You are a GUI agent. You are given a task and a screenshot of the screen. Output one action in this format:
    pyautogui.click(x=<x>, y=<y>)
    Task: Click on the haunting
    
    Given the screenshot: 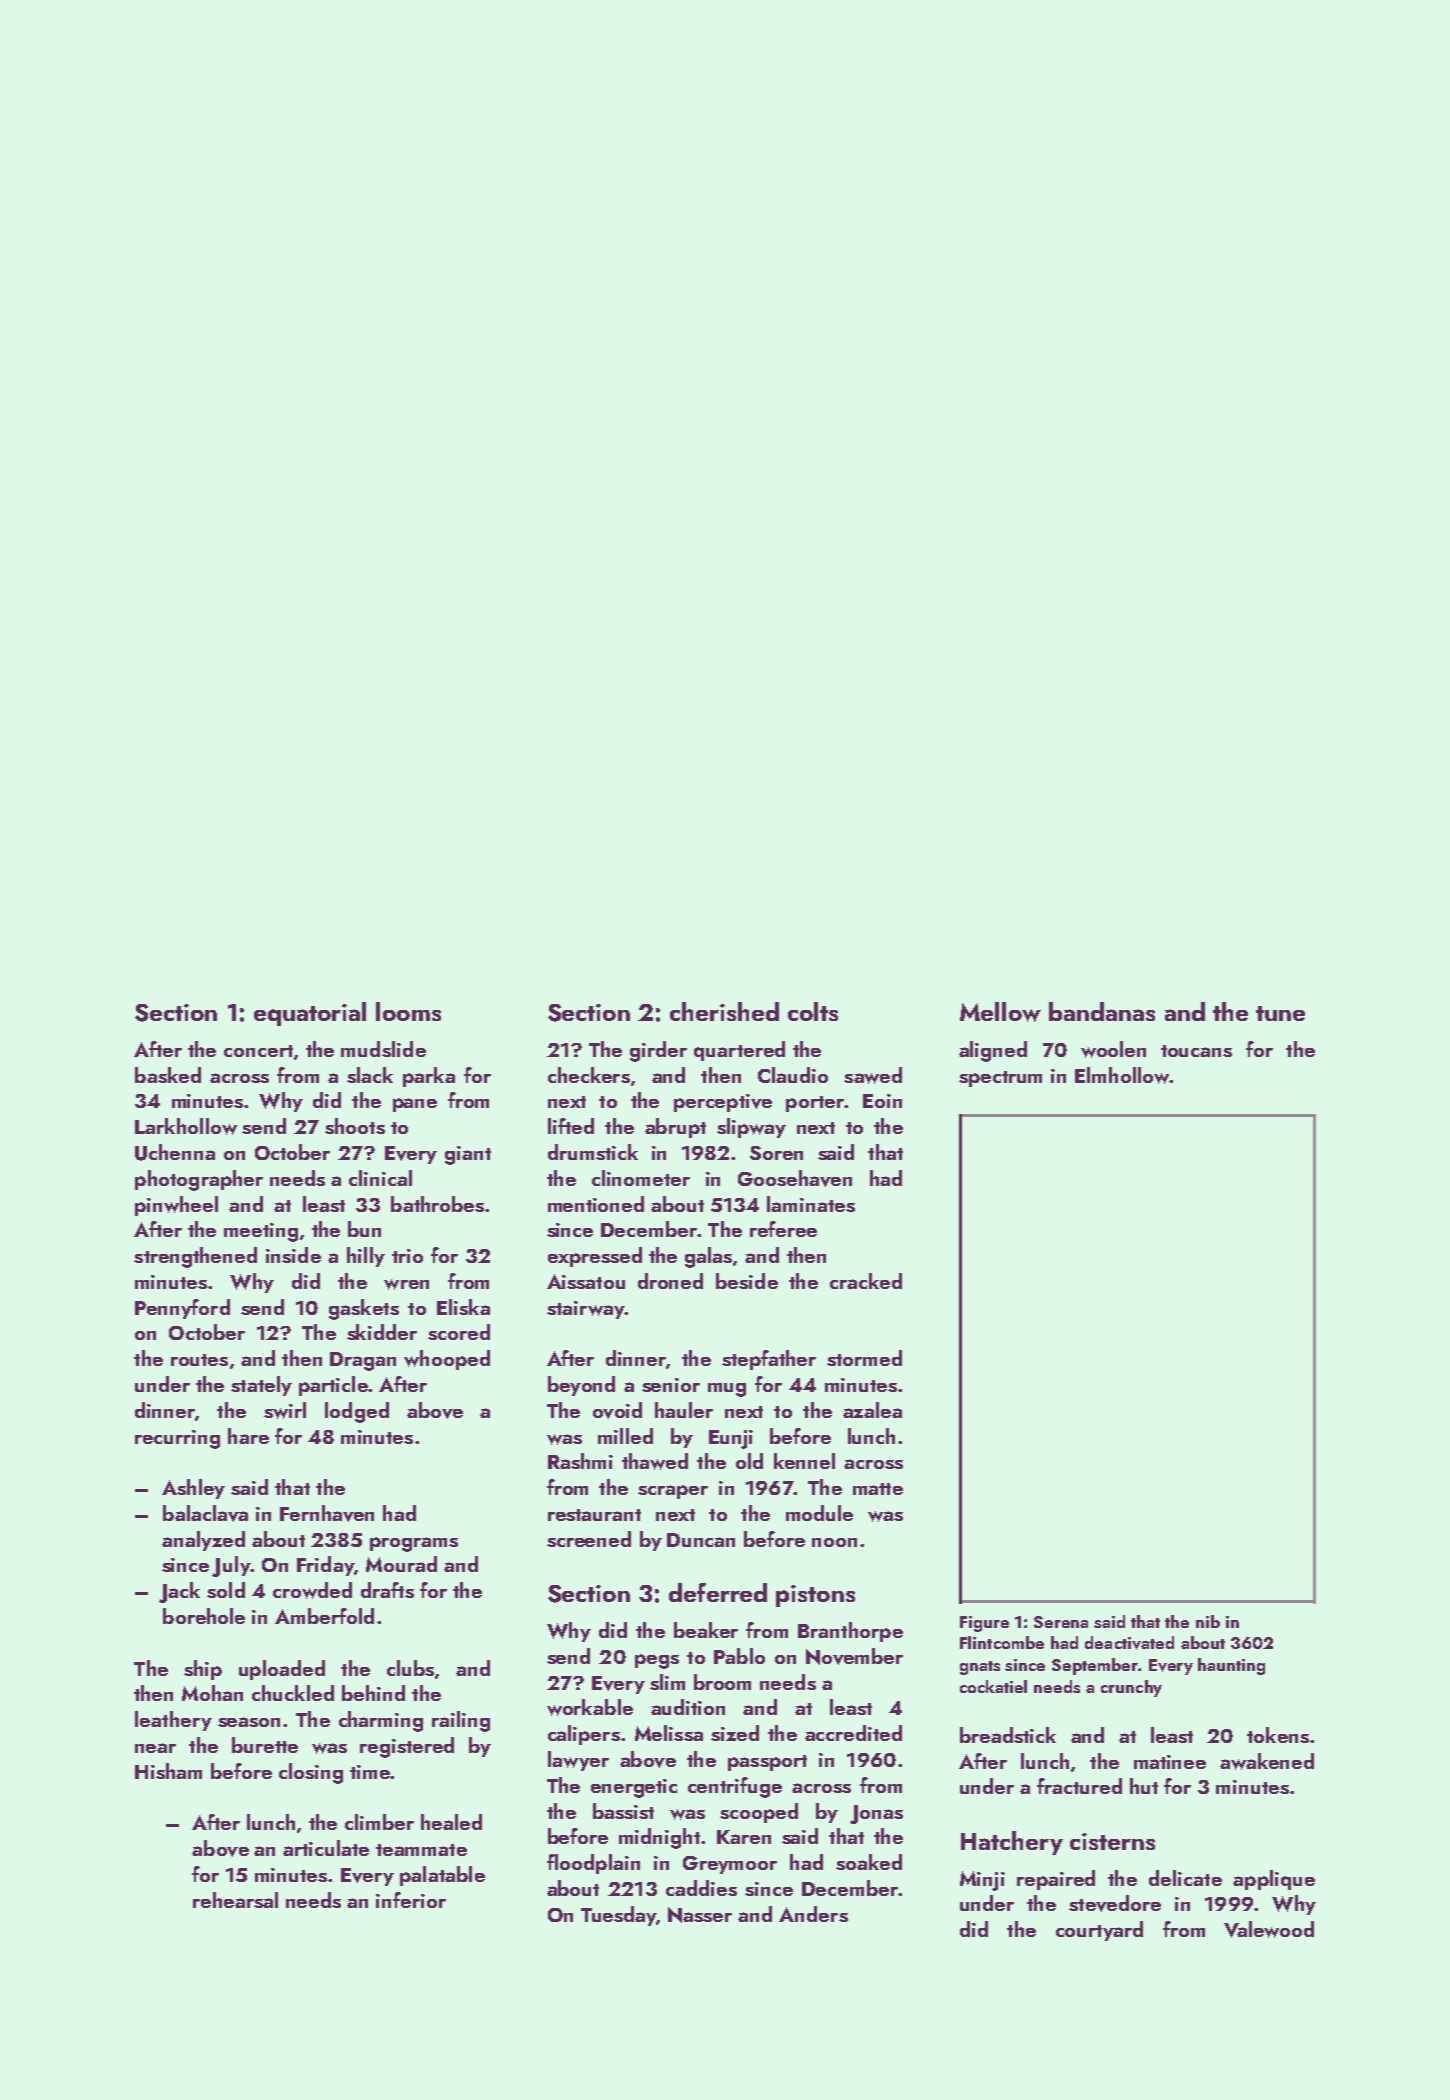 What is the action you would take?
    pyautogui.click(x=1231, y=1666)
